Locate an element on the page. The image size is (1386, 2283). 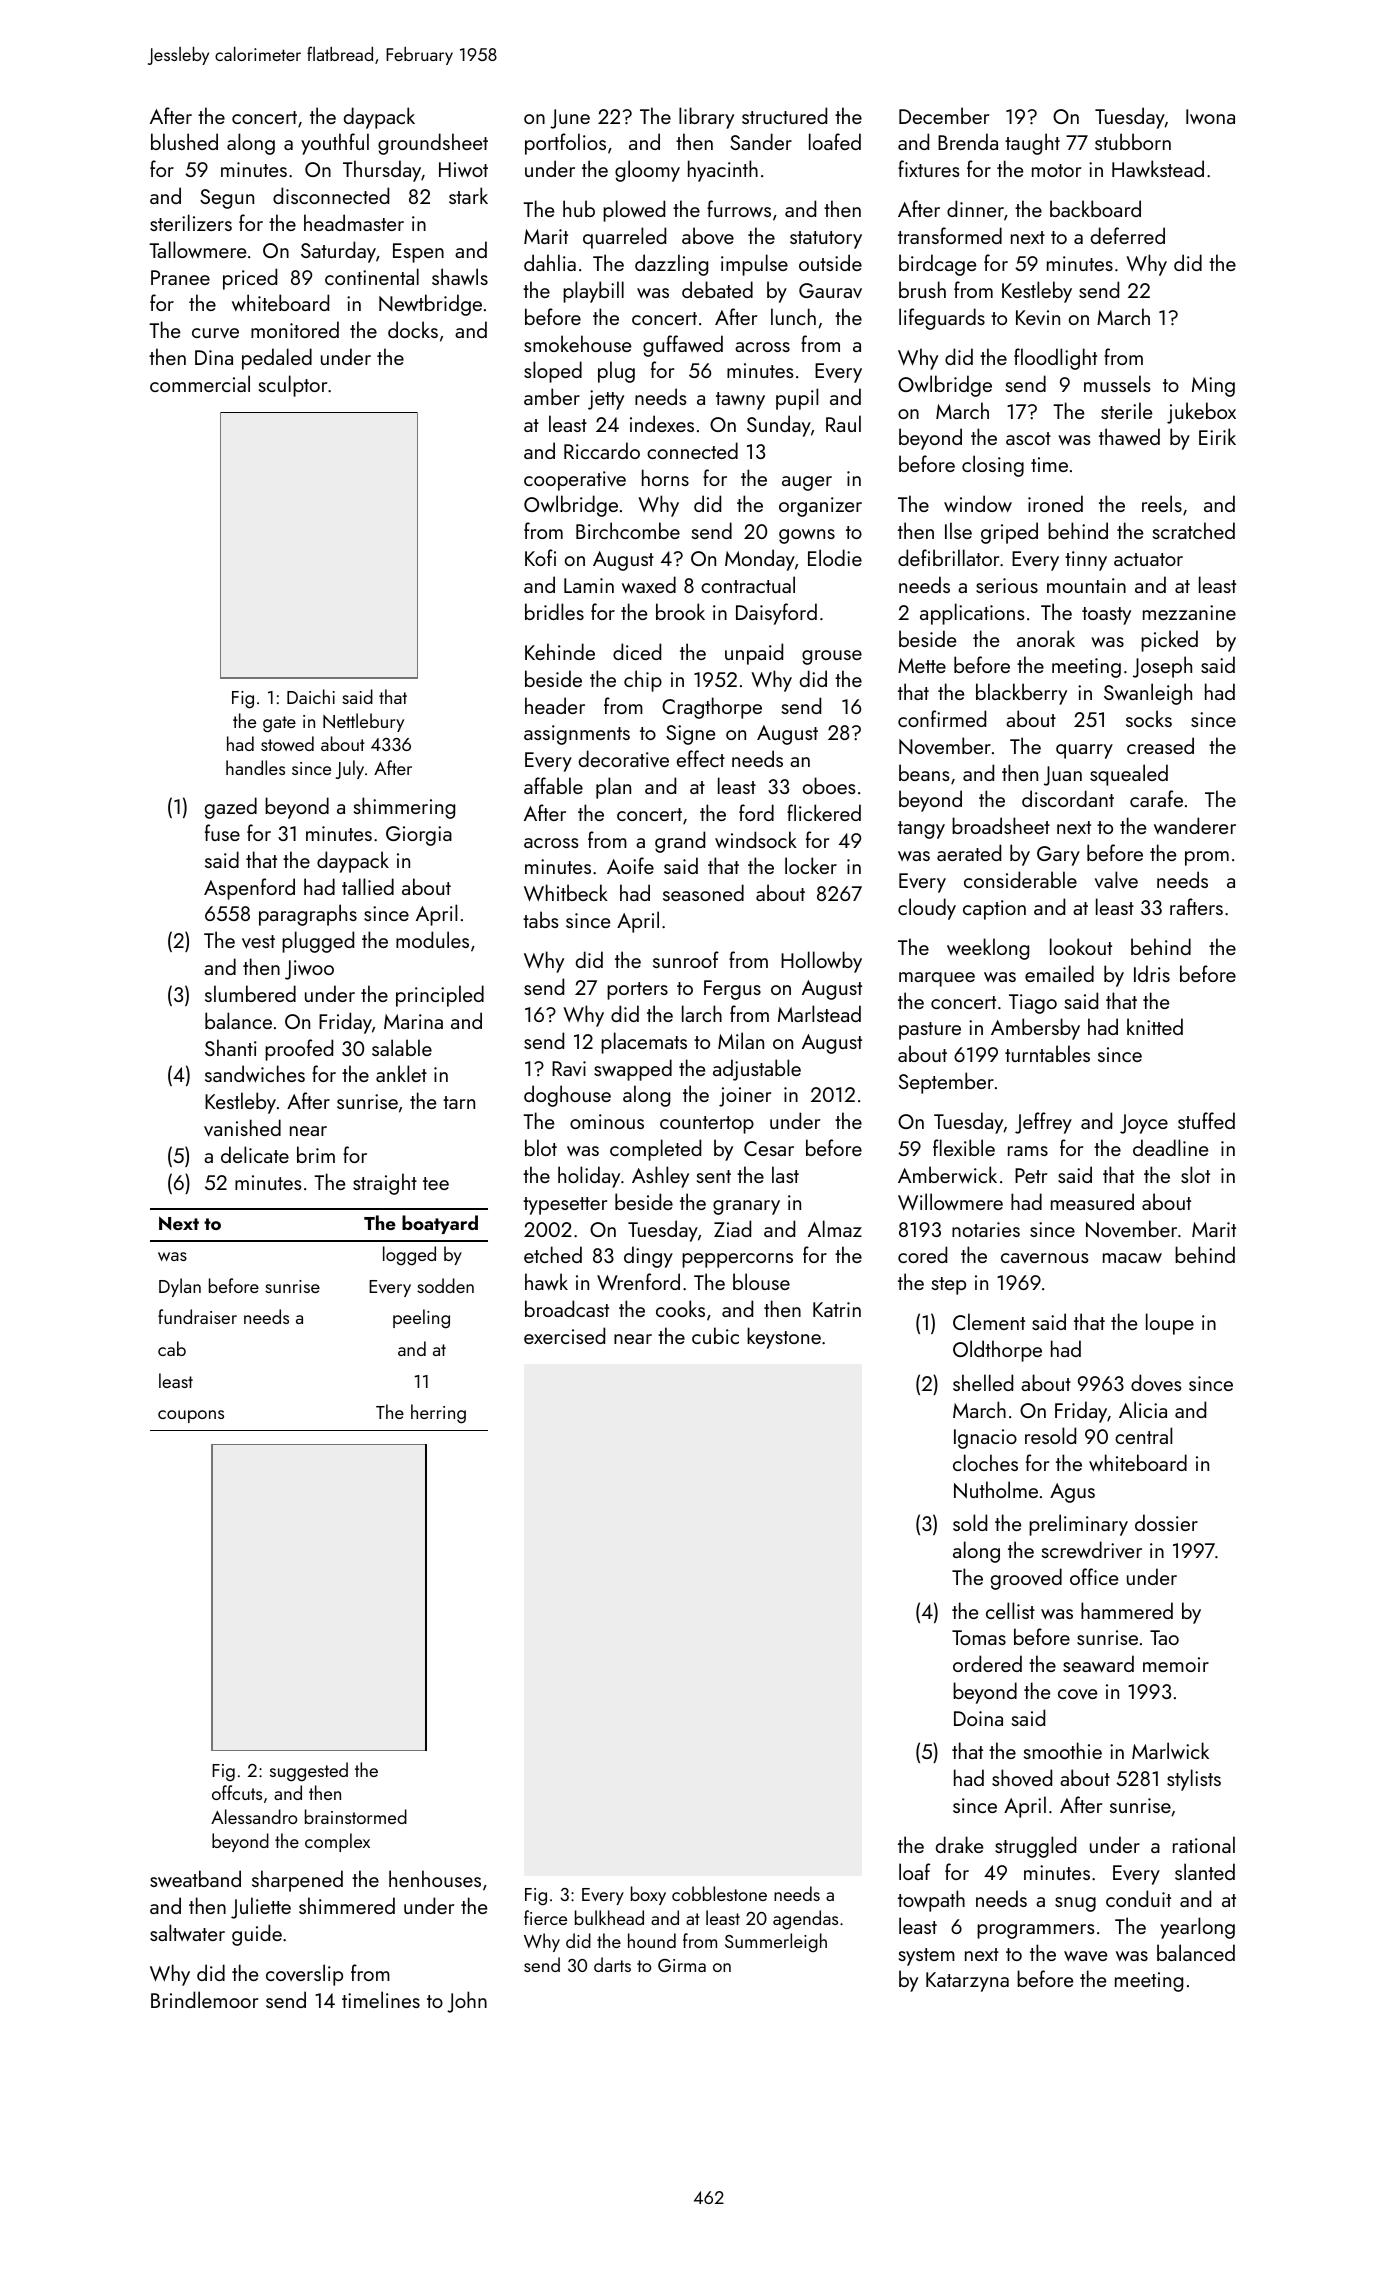
henhouses is located at coordinates (435, 1878).
